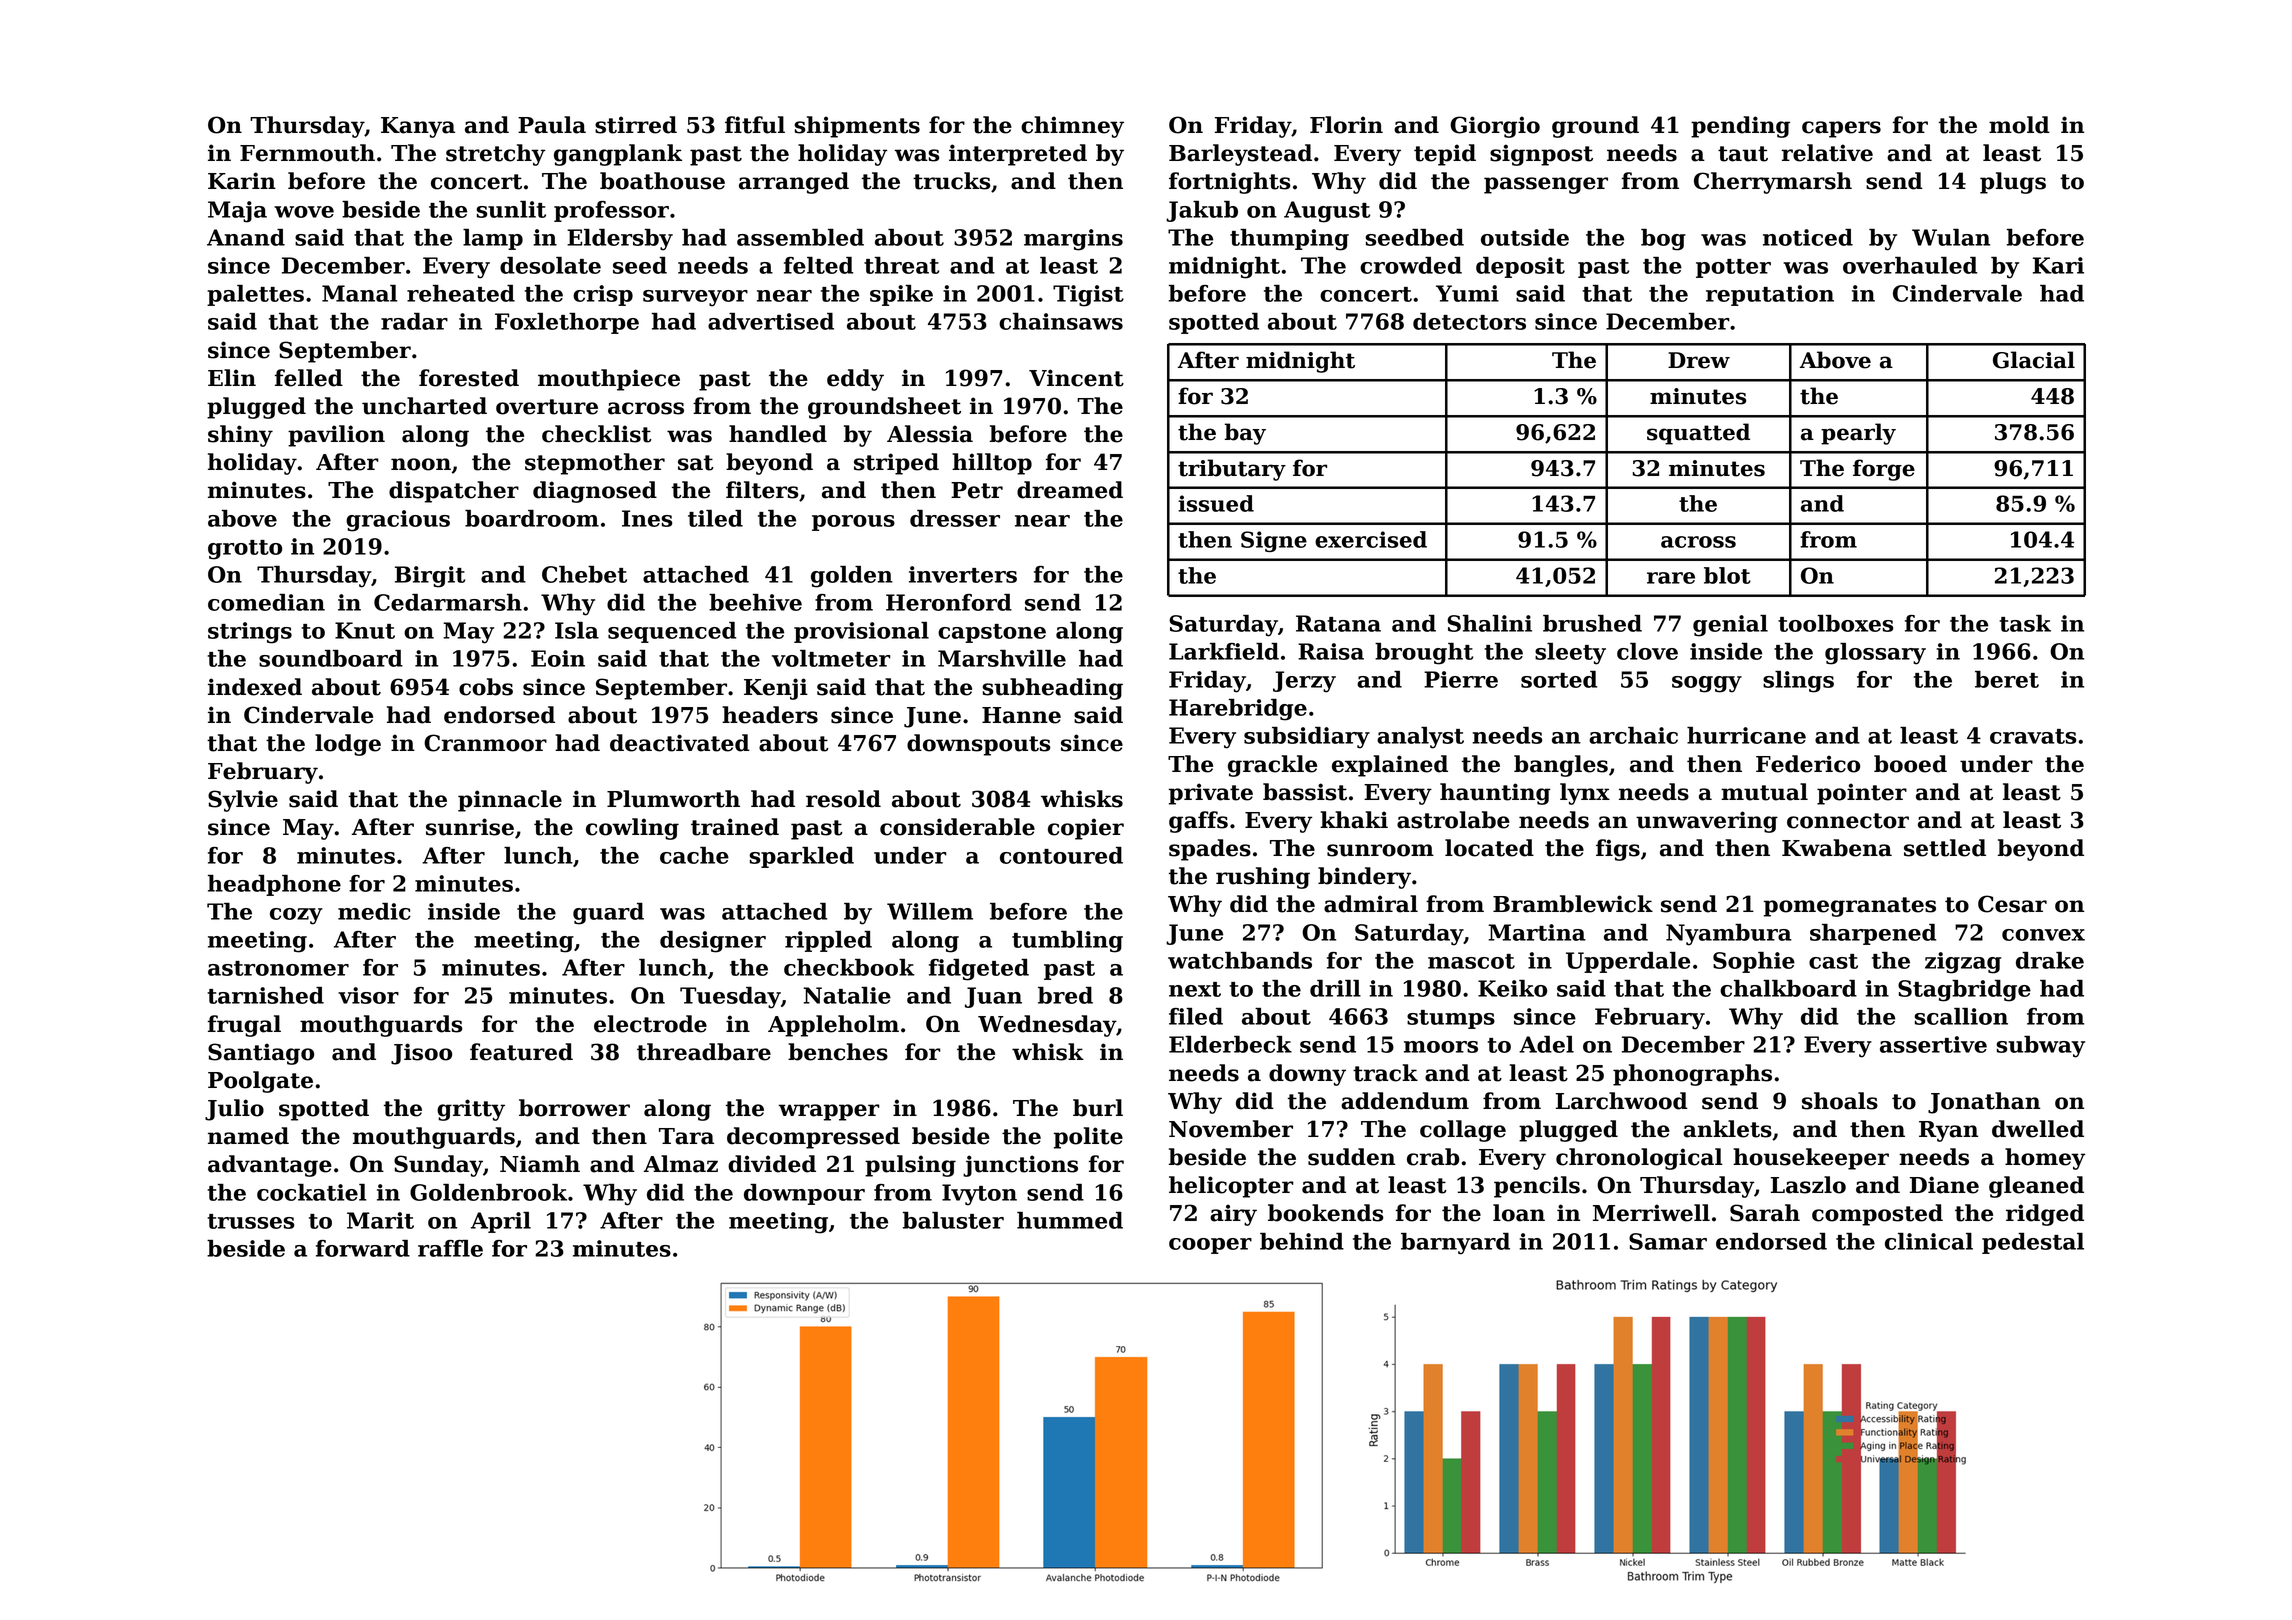  What do you see at coordinates (1622, 1101) in the image?
I see `Larchwood` at bounding box center [1622, 1101].
